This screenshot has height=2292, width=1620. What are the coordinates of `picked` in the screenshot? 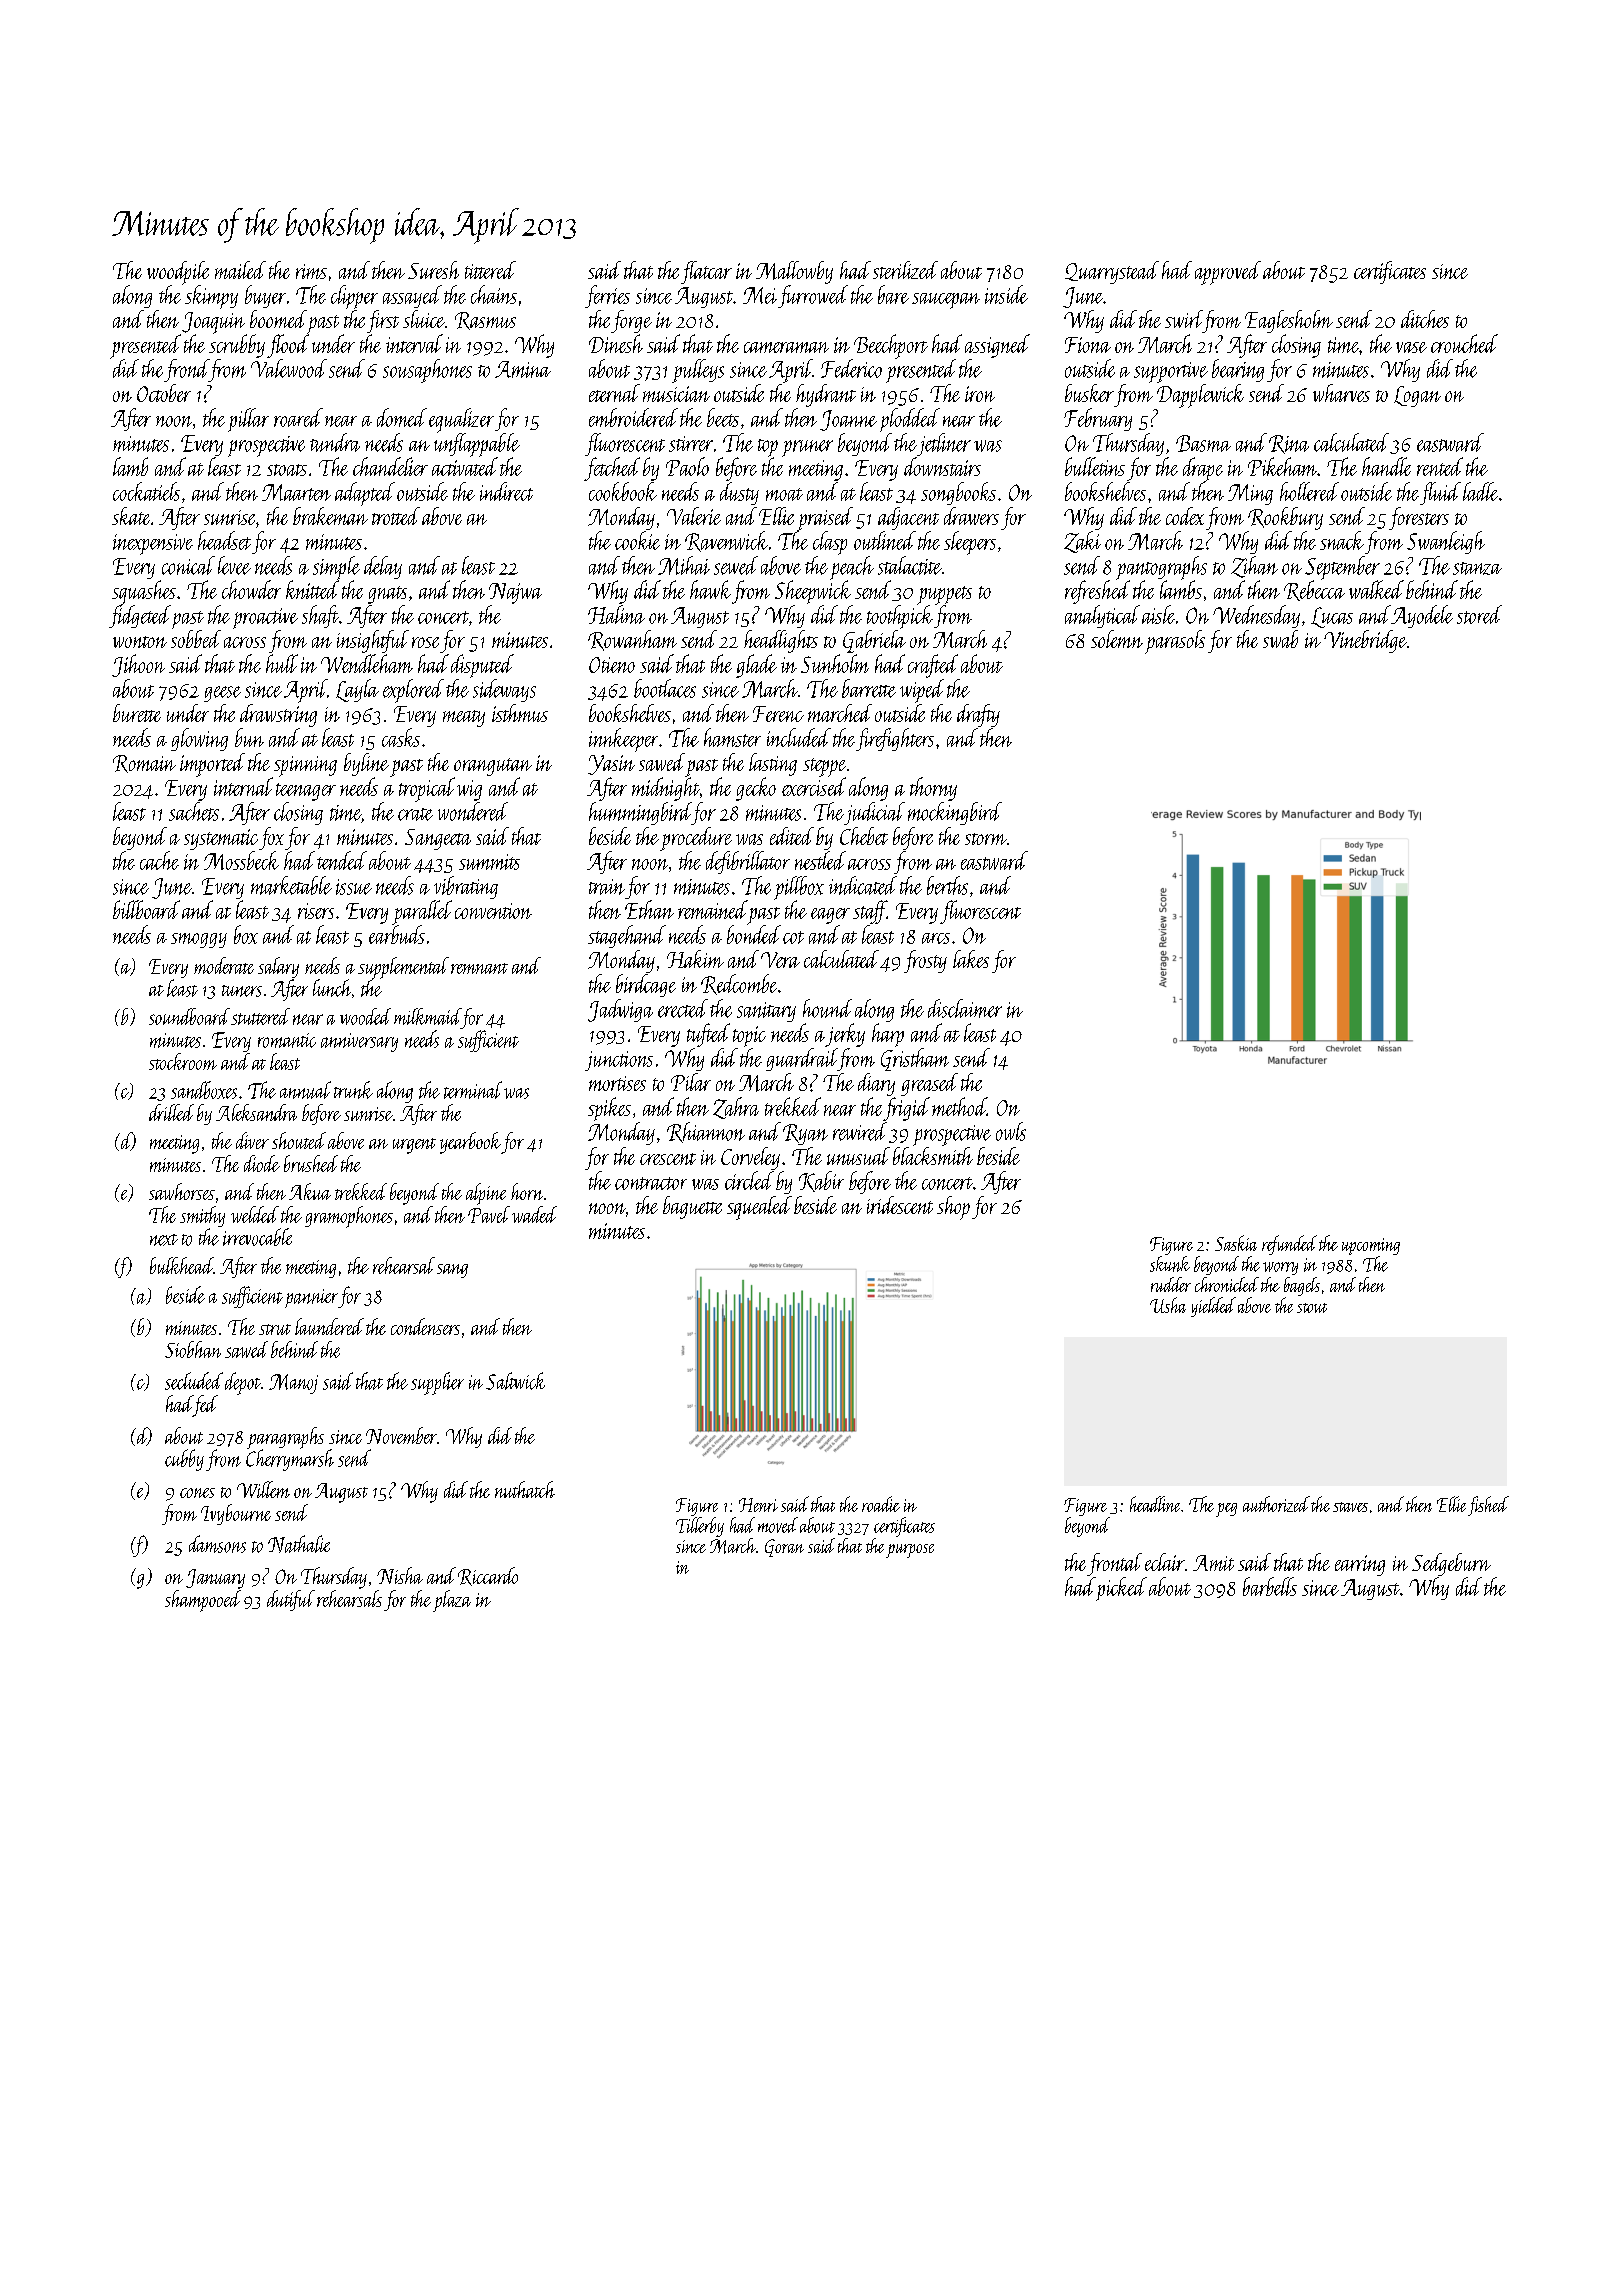 It's located at (1121, 1589).
